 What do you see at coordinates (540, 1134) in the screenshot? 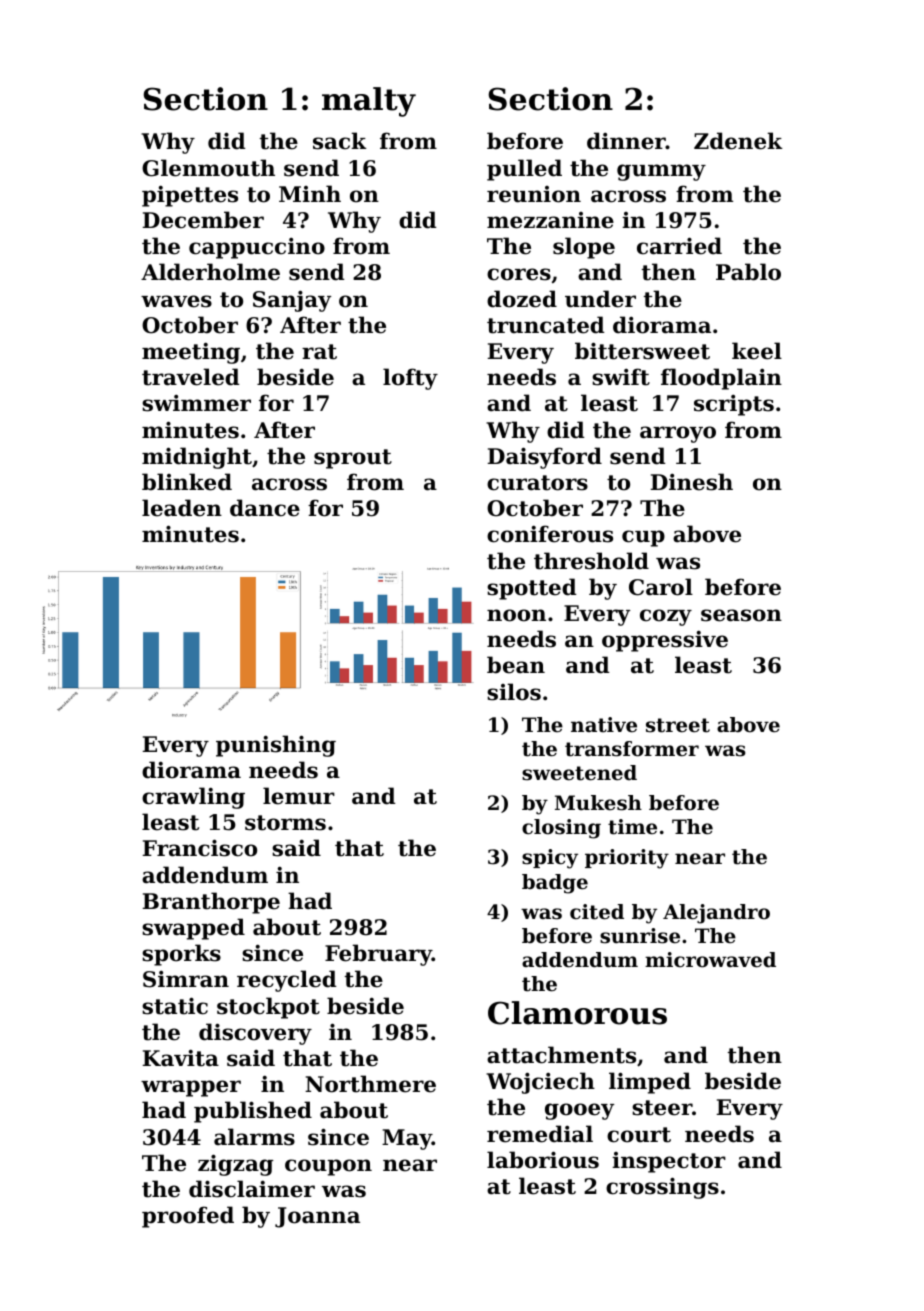
I see `remedial` at bounding box center [540, 1134].
